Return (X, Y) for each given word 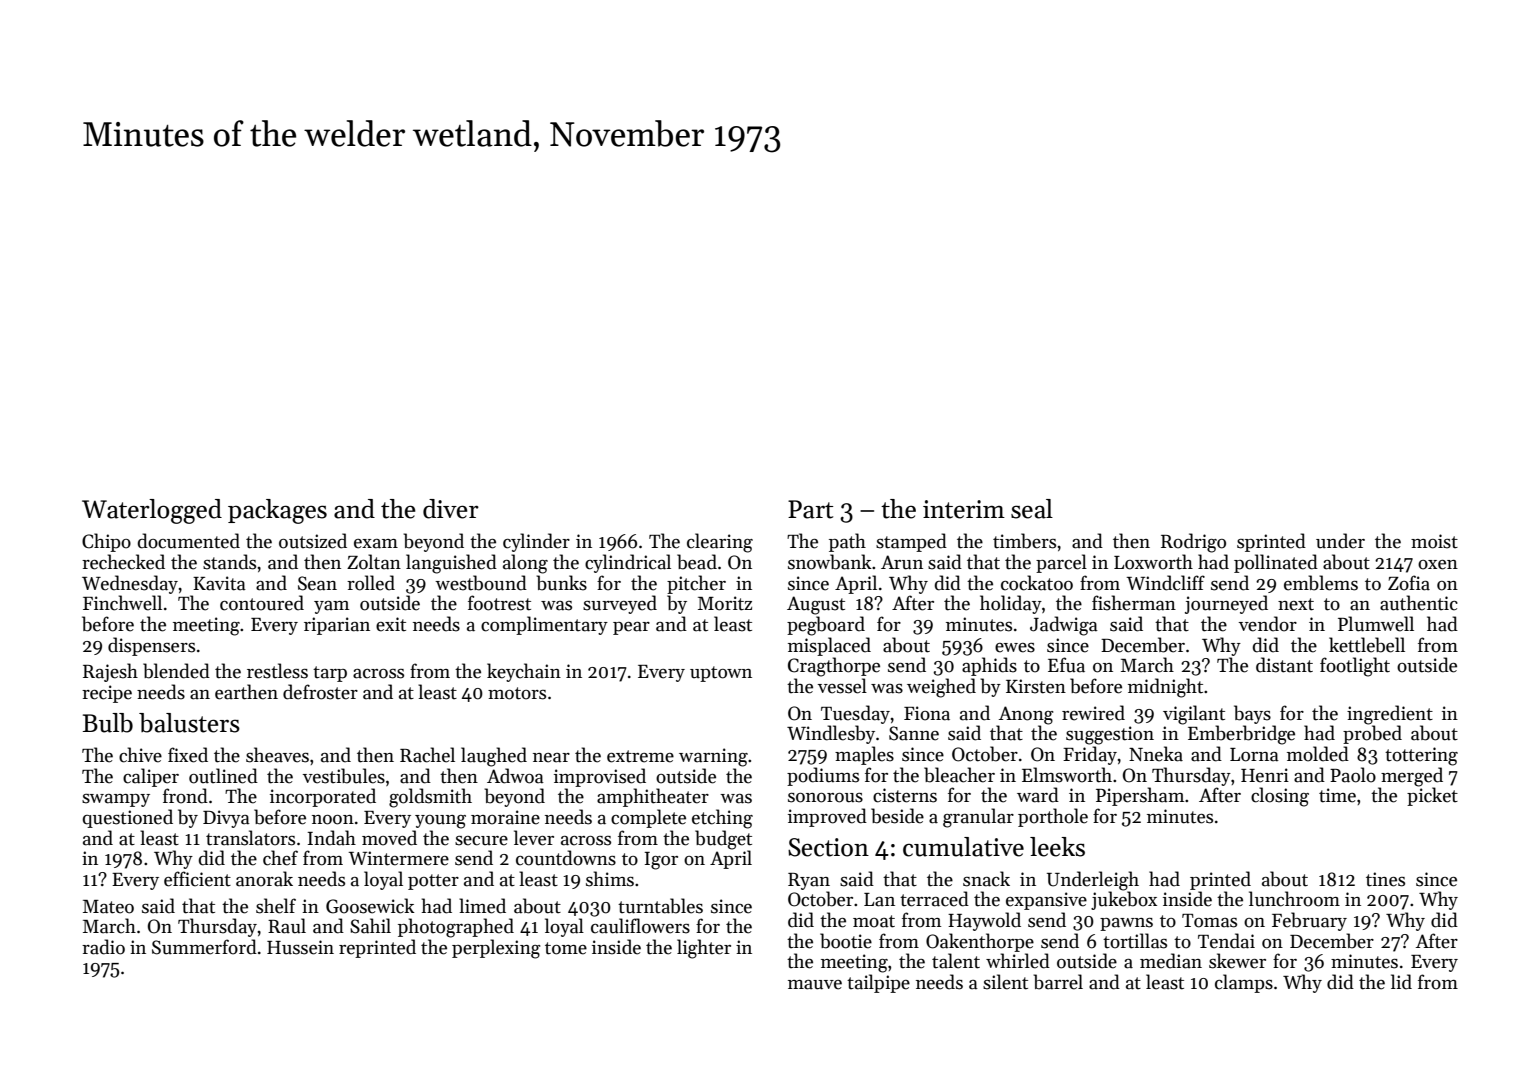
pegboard (826, 626)
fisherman (1134, 603)
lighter (704, 949)
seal (1032, 509)
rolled (371, 583)
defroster (320, 692)
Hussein (300, 947)
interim (964, 509)
